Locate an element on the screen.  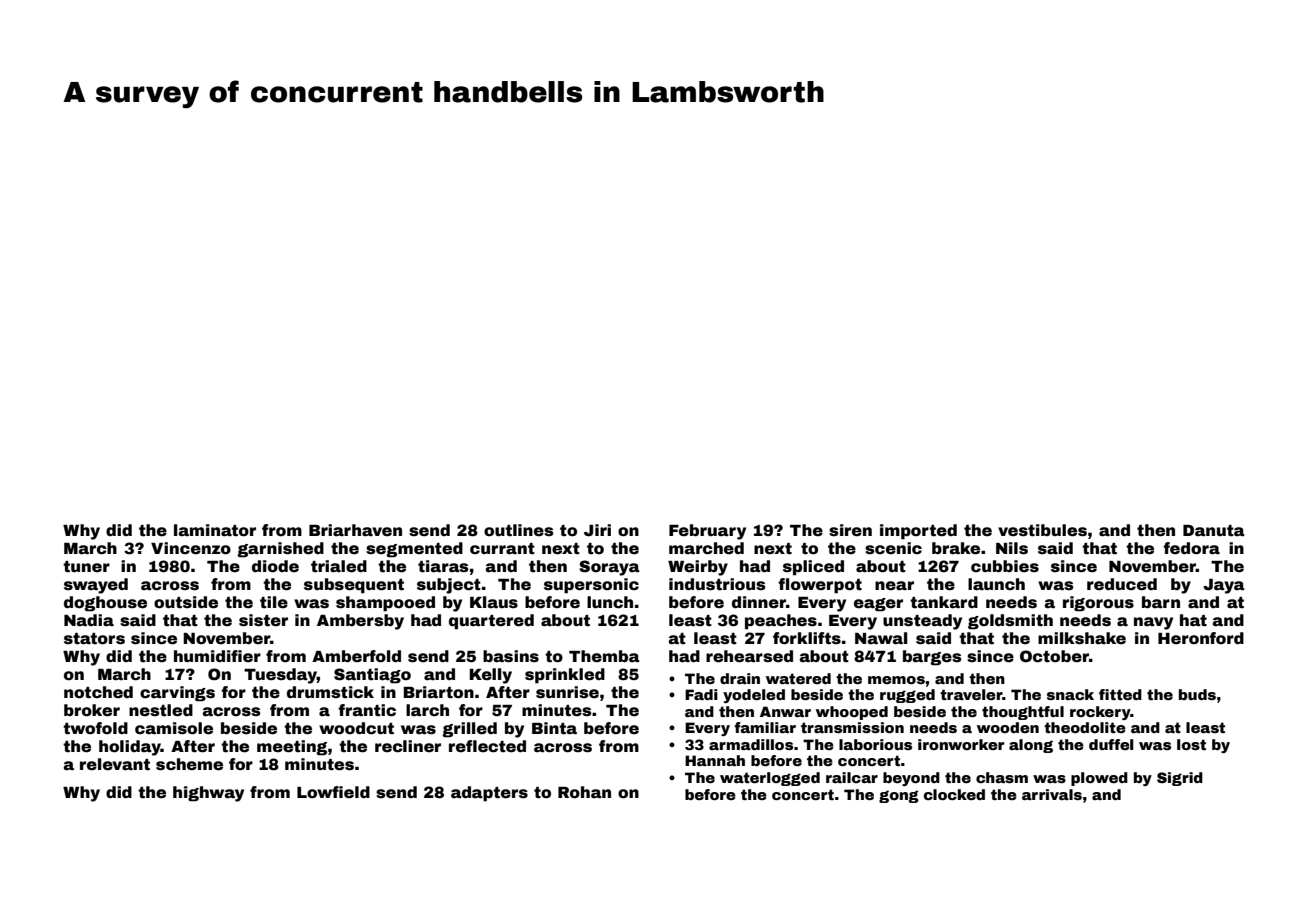
Themba is located at coordinates (604, 656).
